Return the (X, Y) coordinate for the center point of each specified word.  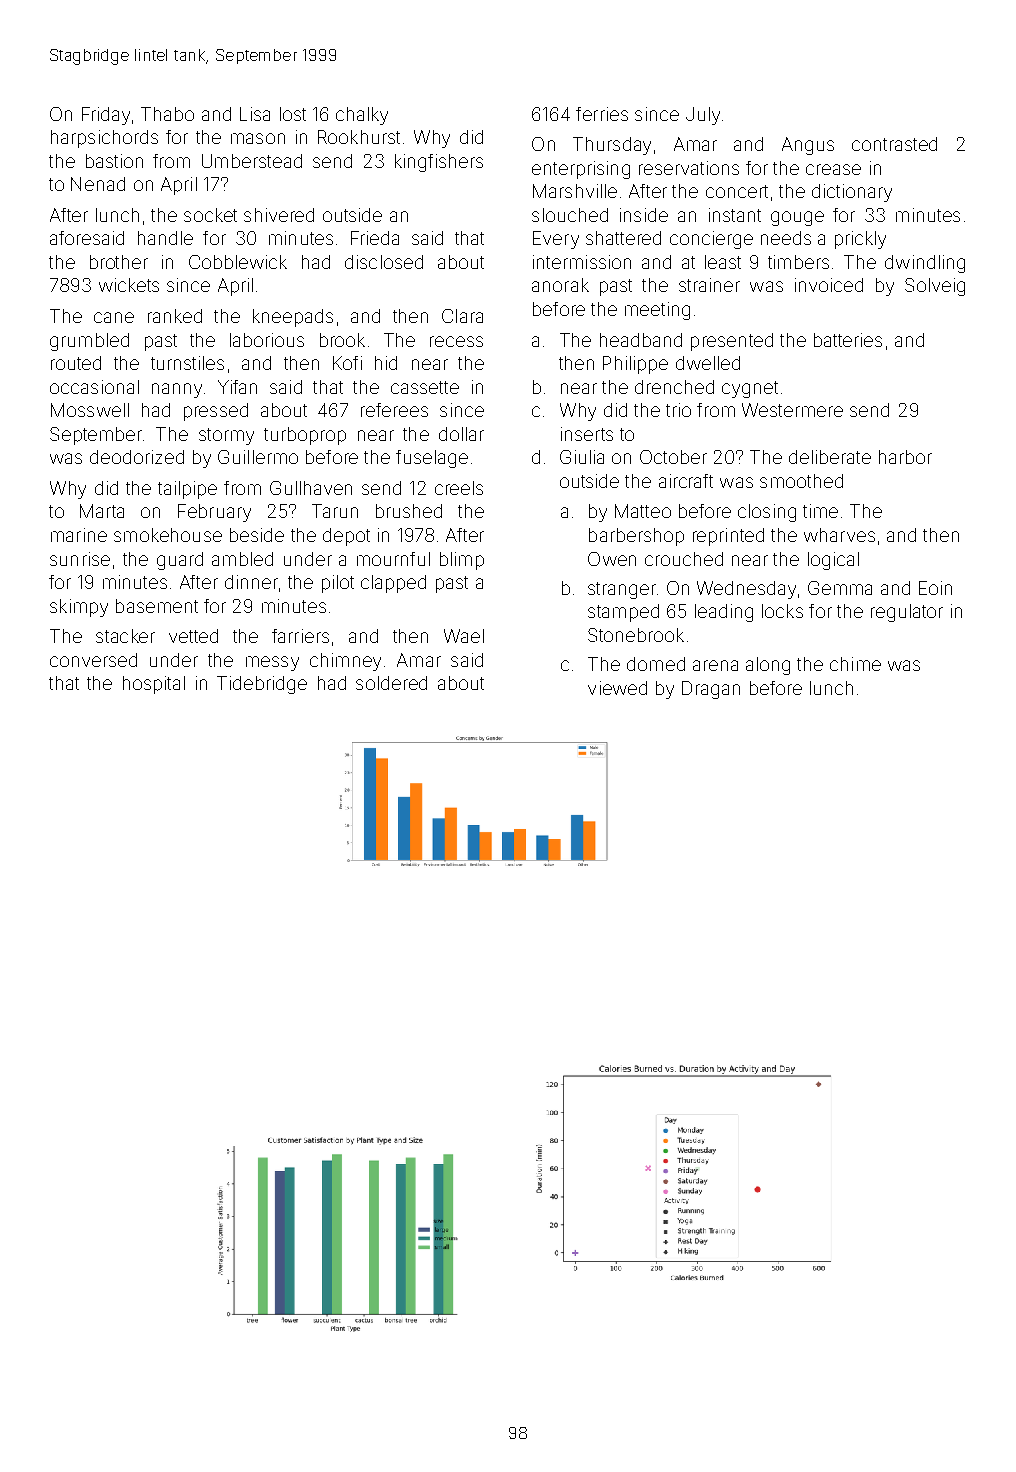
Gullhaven (311, 488)
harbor (905, 457)
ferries (602, 114)
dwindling (925, 264)
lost (293, 114)
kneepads (293, 318)
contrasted (894, 144)
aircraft (686, 481)
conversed (93, 660)
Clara (462, 316)
